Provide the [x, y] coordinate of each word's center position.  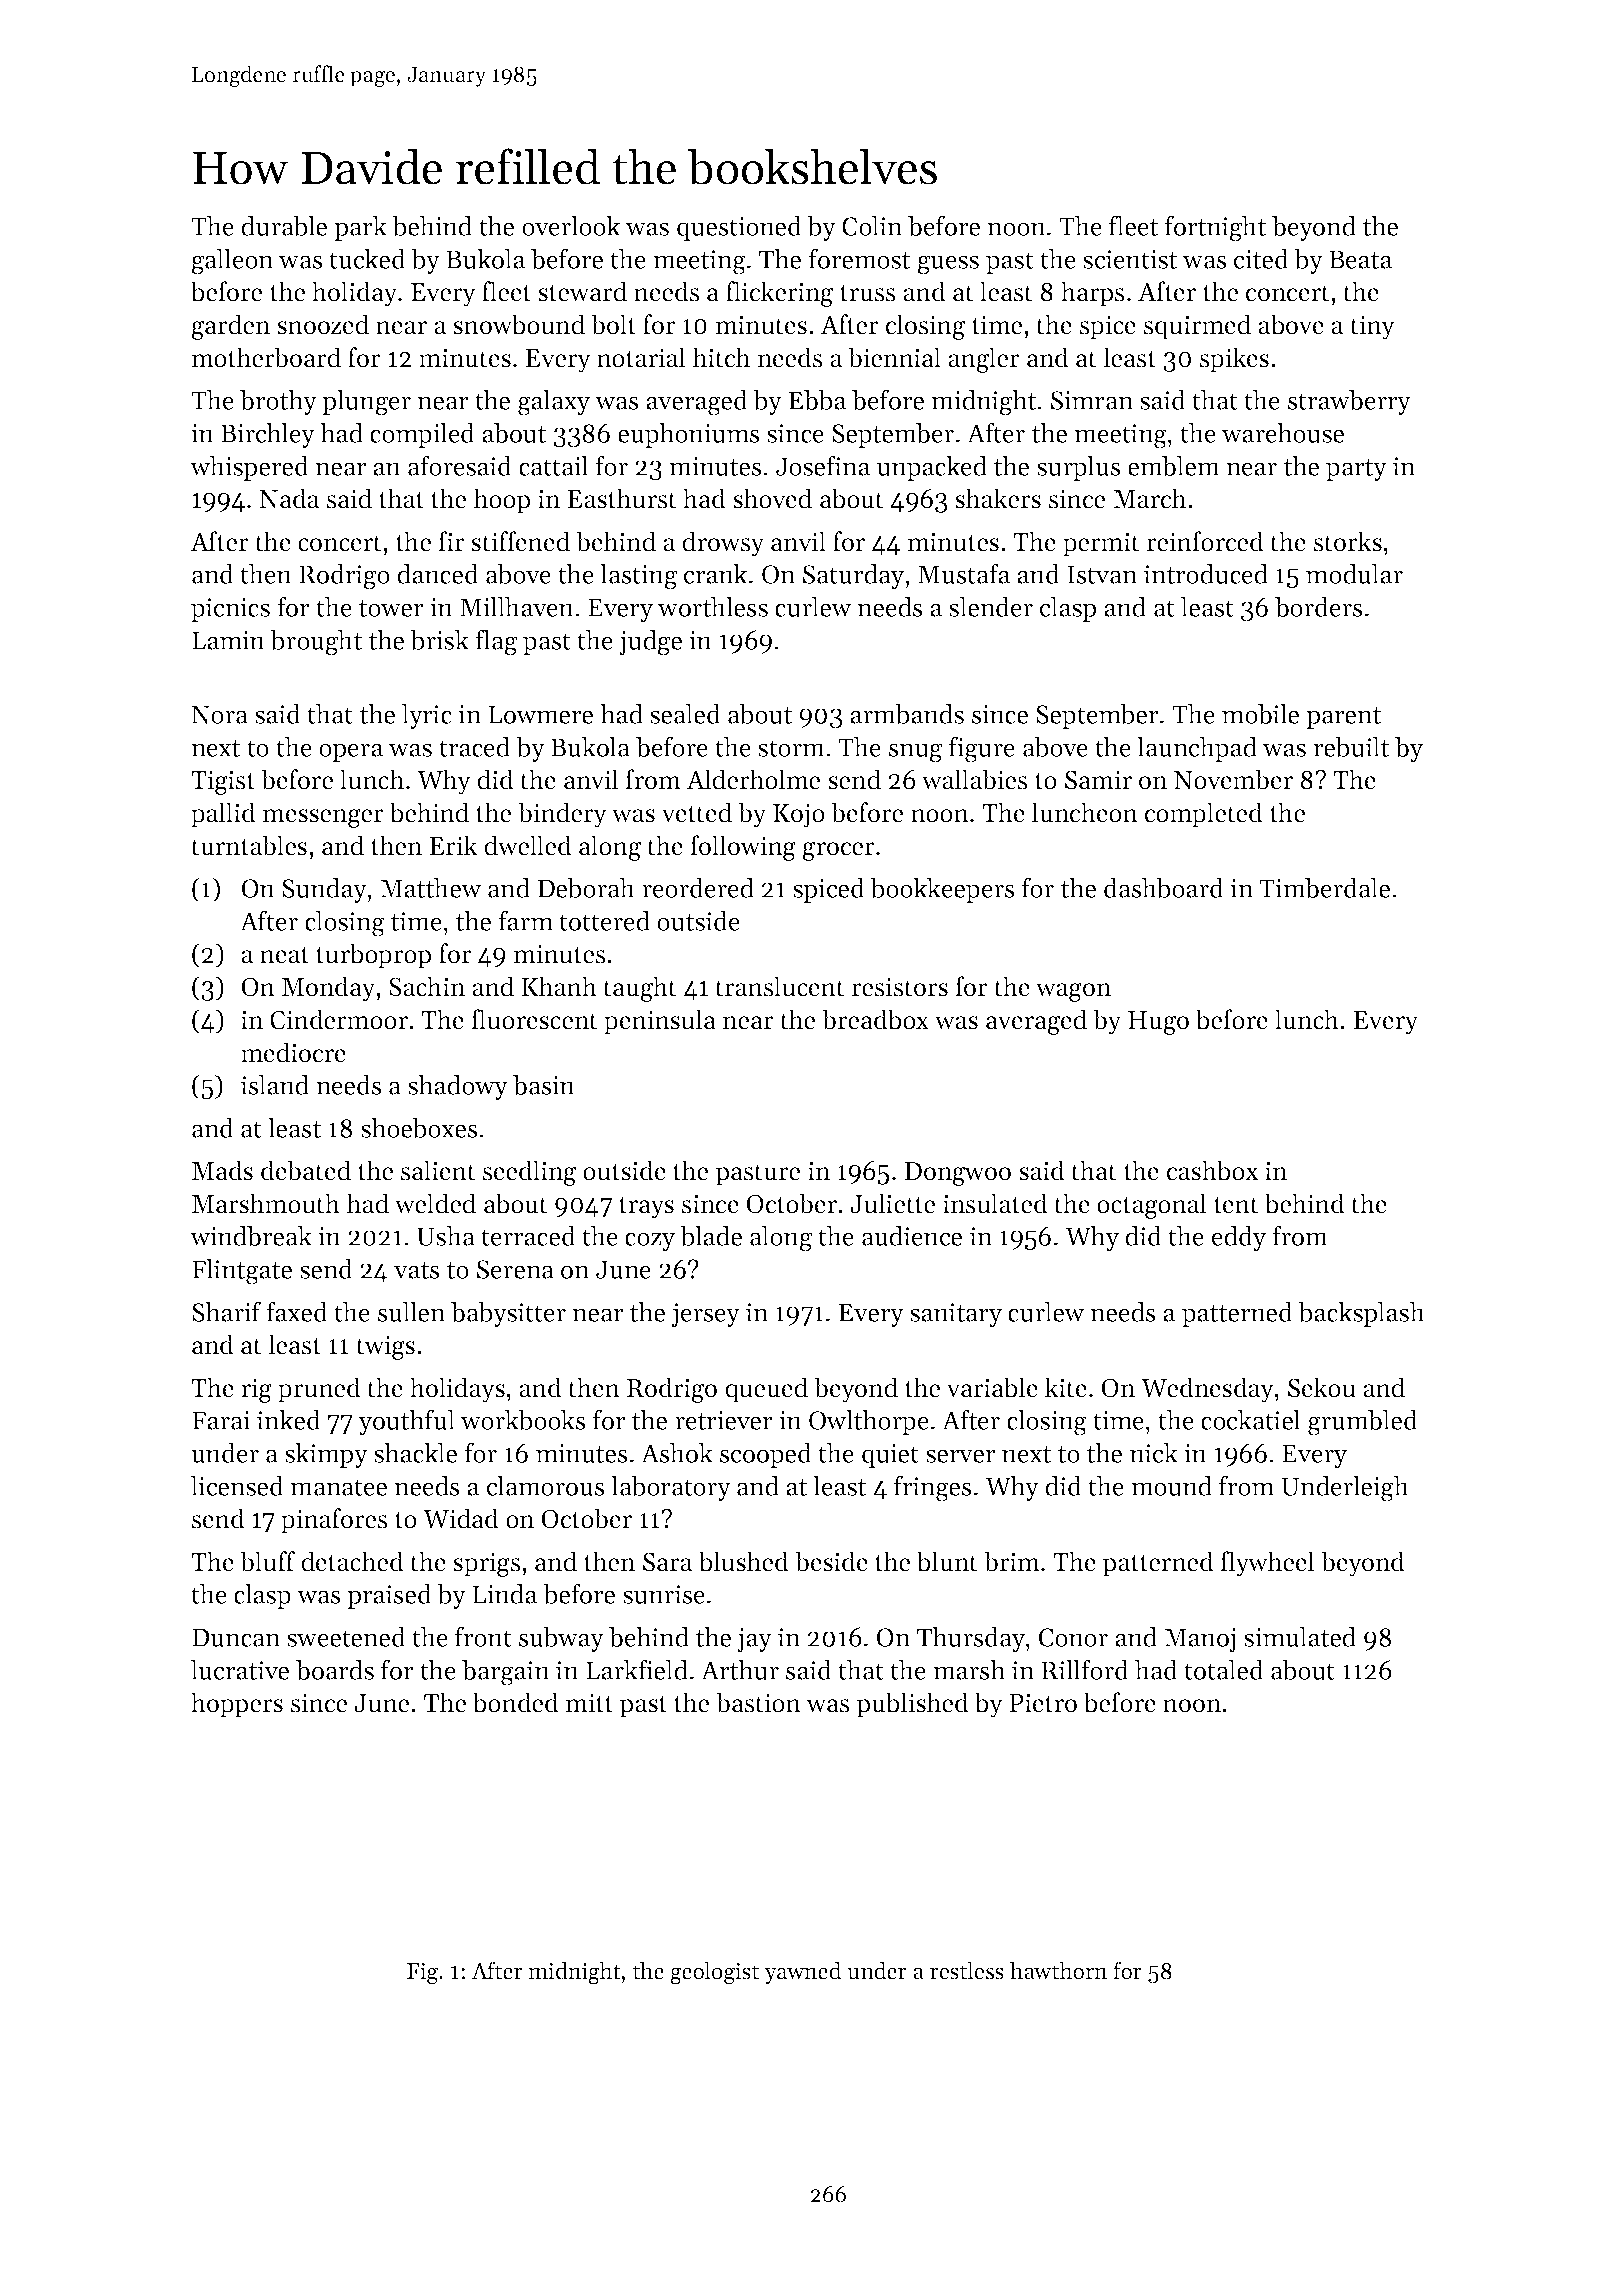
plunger [366, 403]
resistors [900, 987]
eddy [1239, 1238]
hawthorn [1058, 1970]
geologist [714, 1973]
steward [582, 291]
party [1356, 470]
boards [335, 1670]
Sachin [427, 986]
